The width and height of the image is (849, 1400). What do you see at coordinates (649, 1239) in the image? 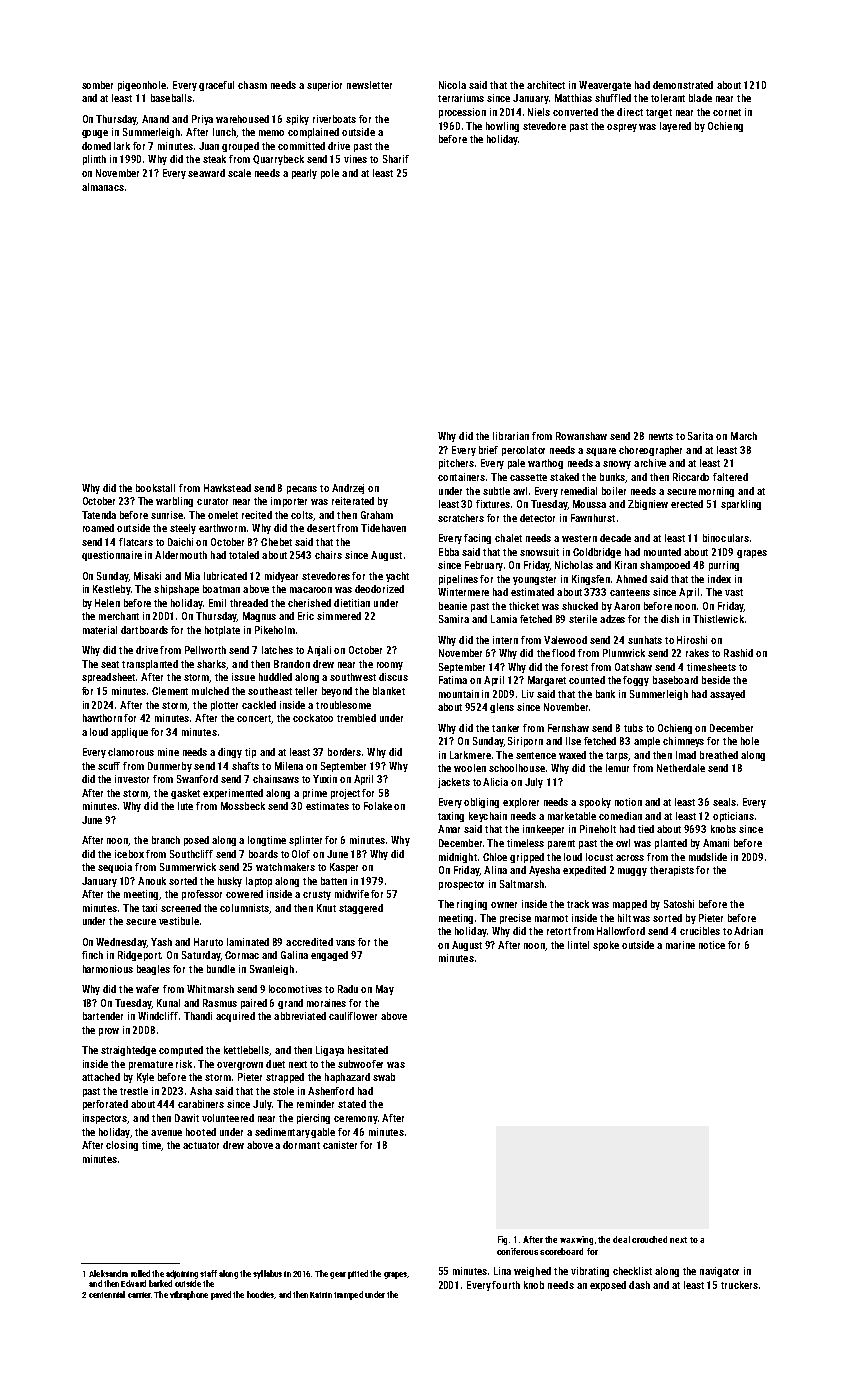
I see `crouched` at bounding box center [649, 1239].
